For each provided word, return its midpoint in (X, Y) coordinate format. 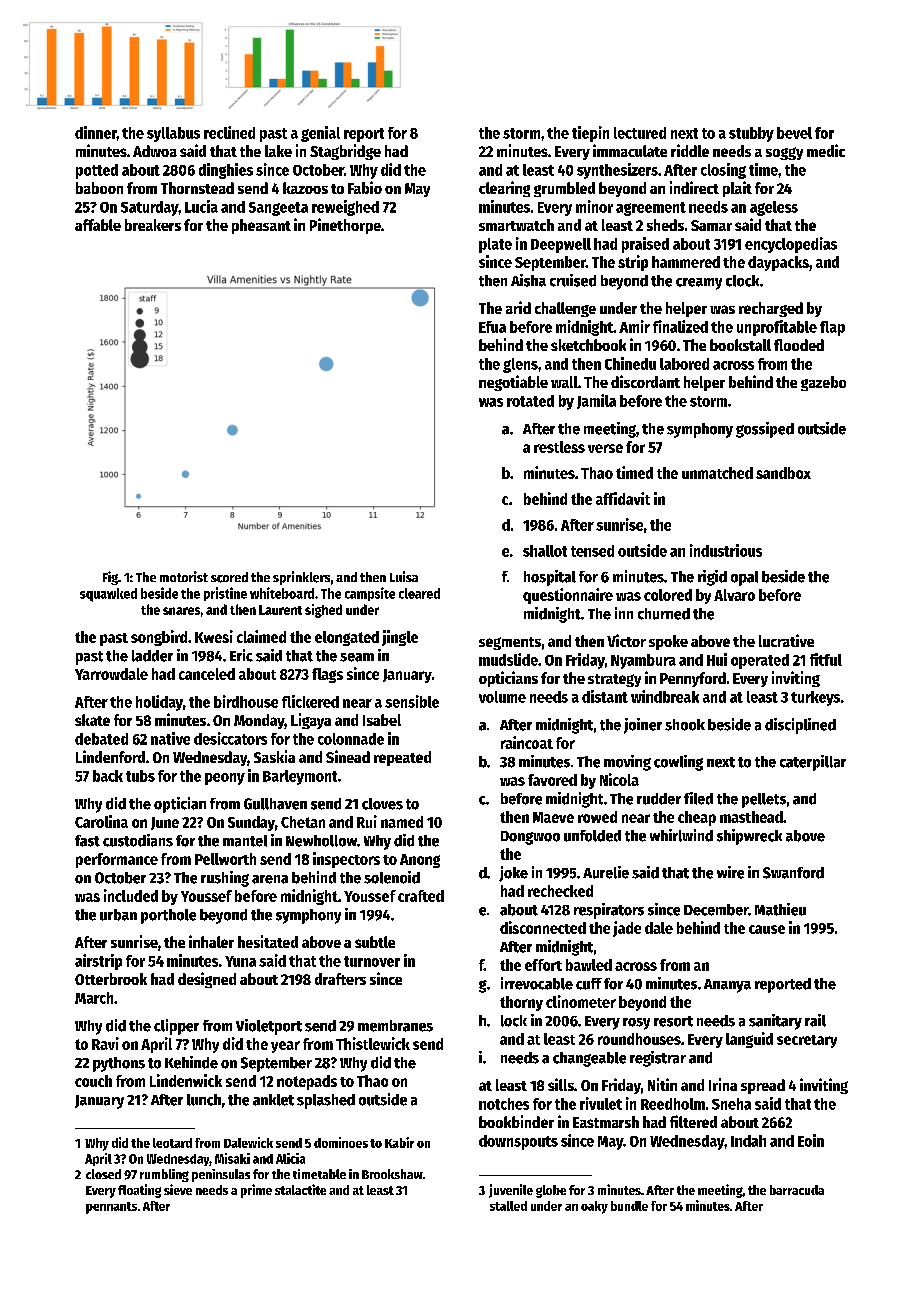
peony (225, 779)
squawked (108, 595)
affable (98, 225)
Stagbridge (345, 152)
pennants (111, 1208)
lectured (640, 133)
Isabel (382, 720)
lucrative (786, 640)
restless (559, 447)
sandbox (783, 473)
